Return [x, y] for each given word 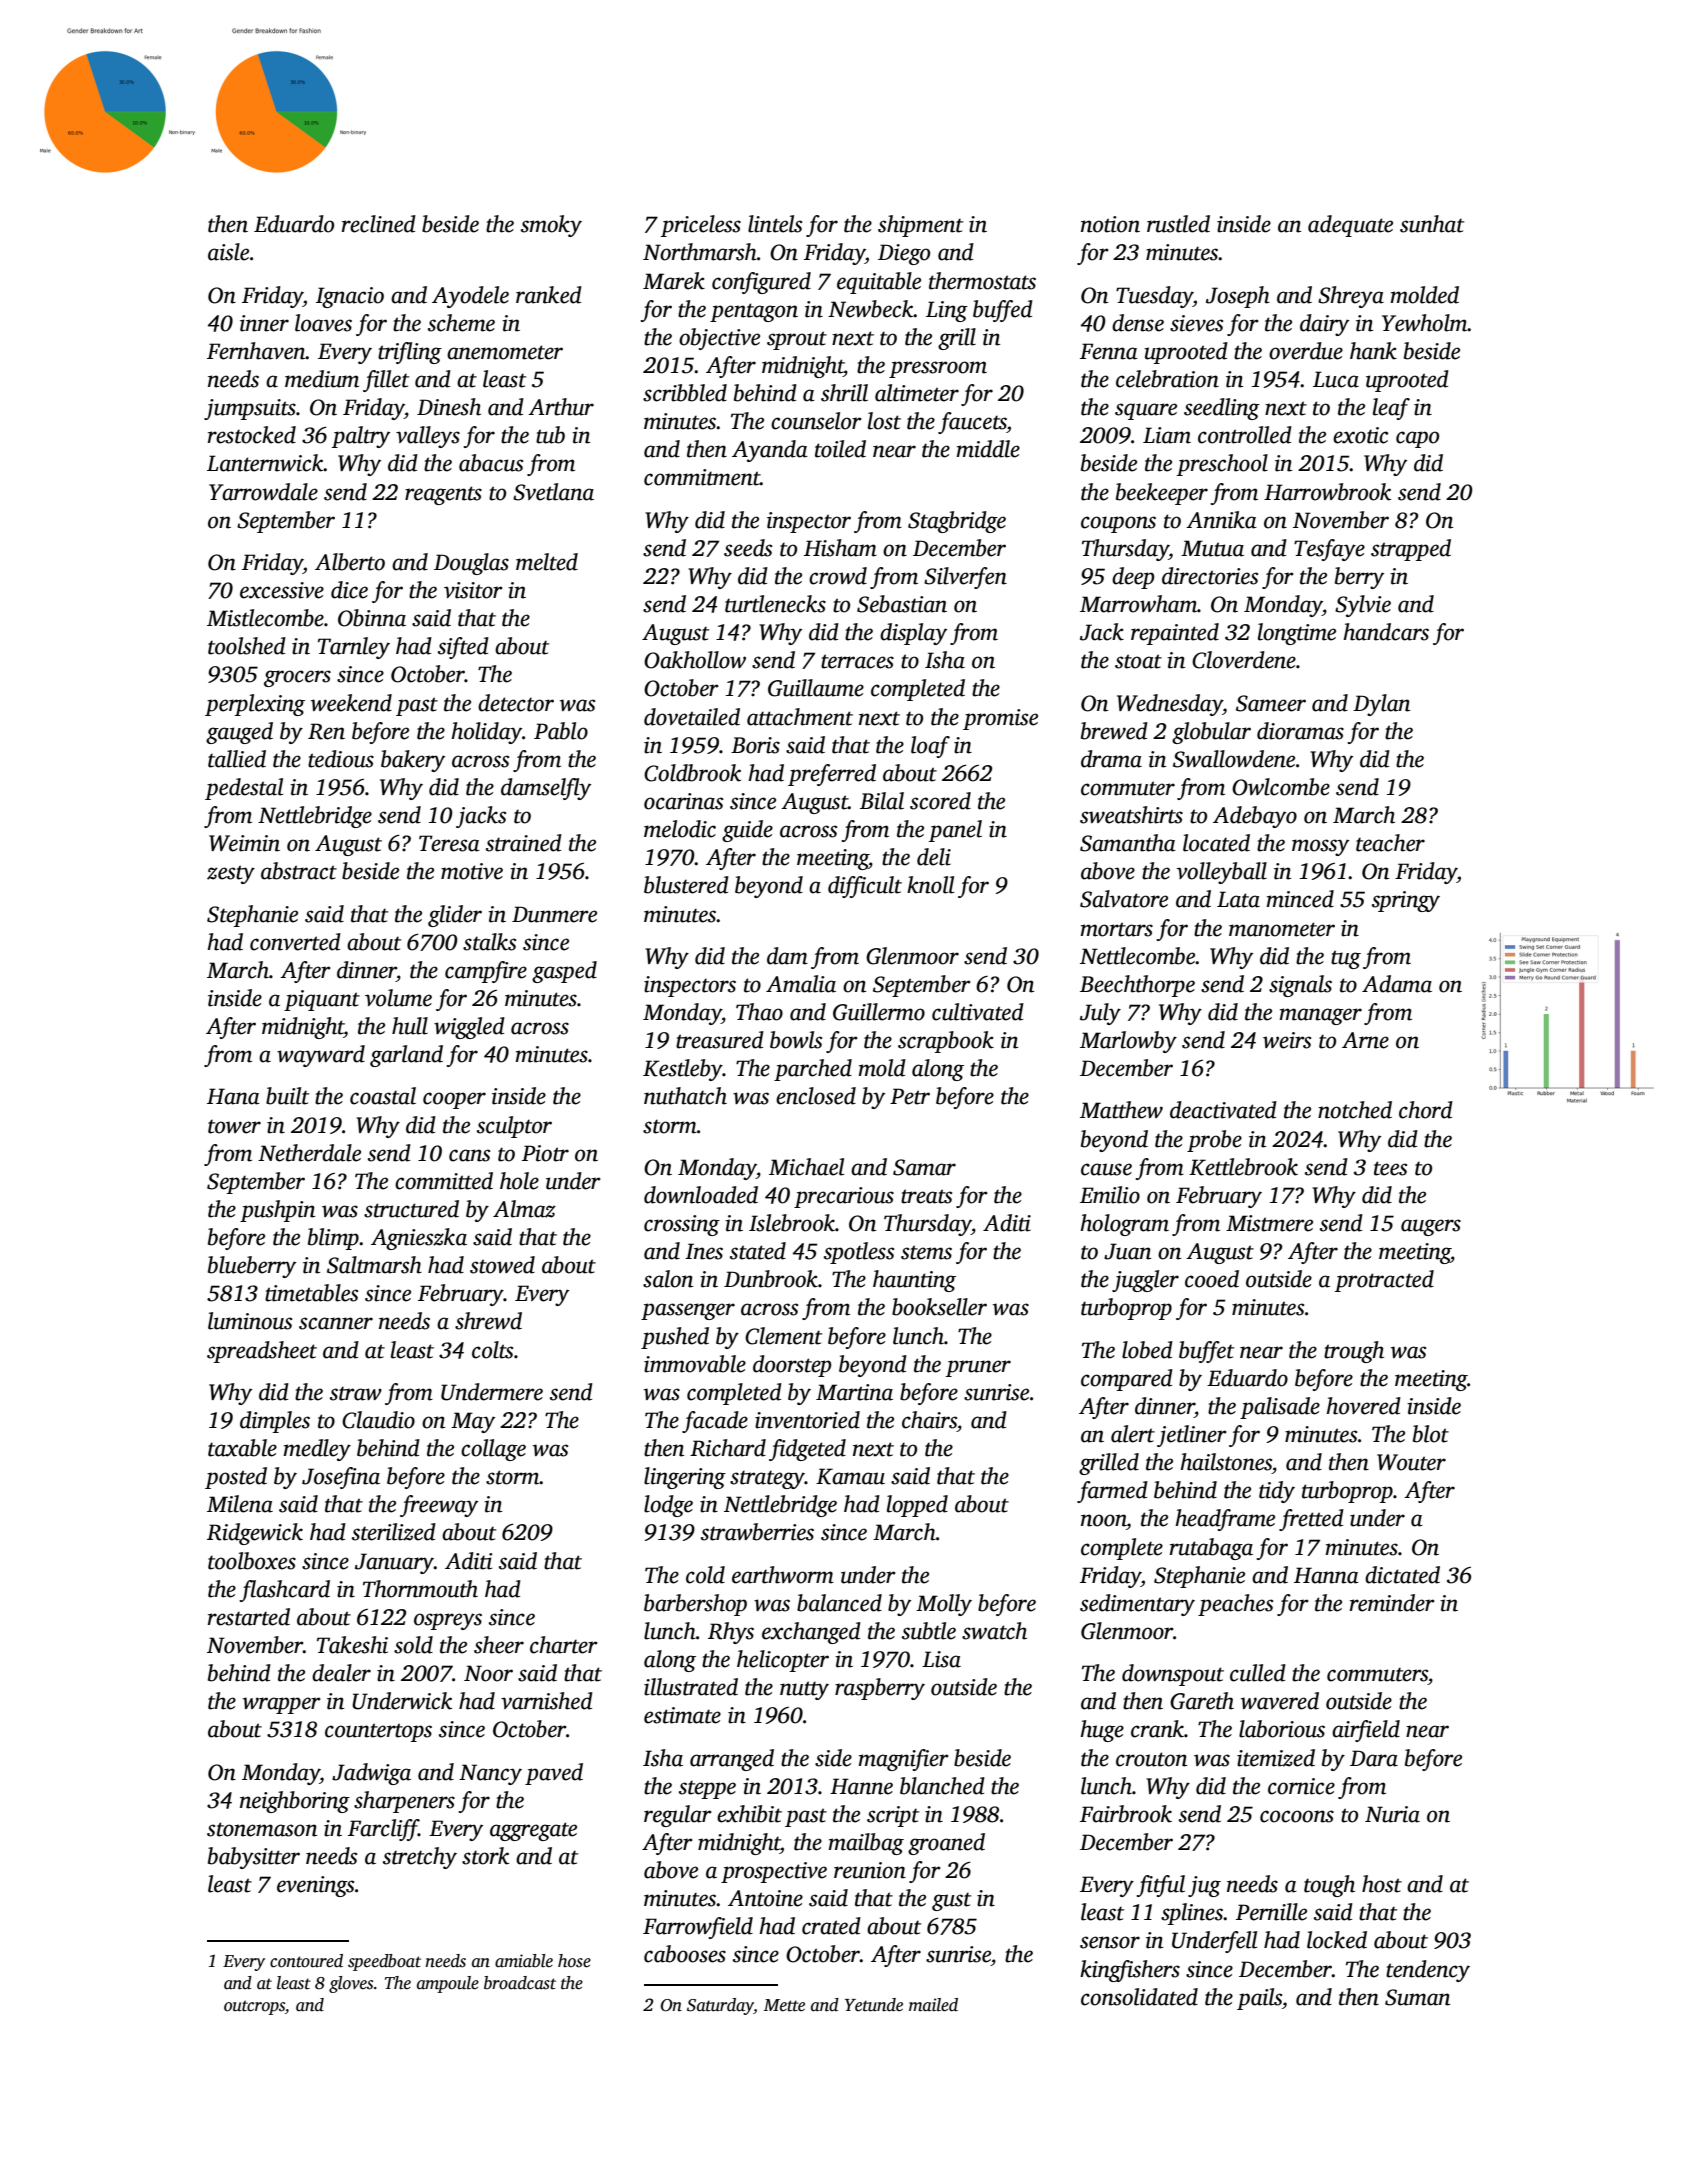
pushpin [277, 1211]
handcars [1386, 632]
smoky [551, 226]
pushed [675, 1338]
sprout [797, 340]
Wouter [1411, 1462]
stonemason [262, 1829]
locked [1337, 1940]
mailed [933, 2005]
